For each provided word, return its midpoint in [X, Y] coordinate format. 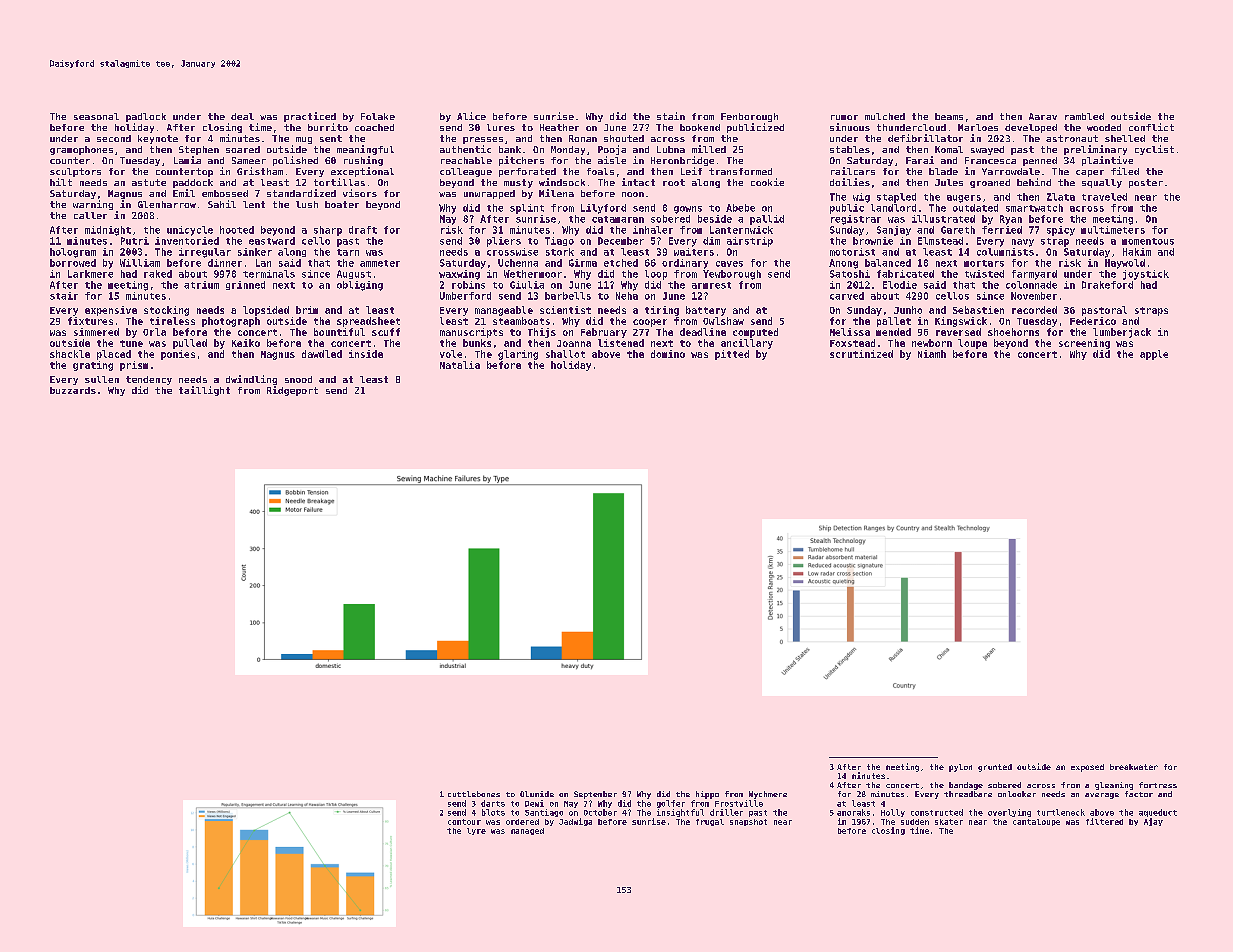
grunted [995, 768]
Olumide [537, 794]
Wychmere [768, 795]
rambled [1084, 116]
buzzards [73, 390]
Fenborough [749, 117]
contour [464, 822]
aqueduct [1158, 813]
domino [668, 354]
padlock [146, 117]
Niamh [932, 354]
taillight [204, 391]
